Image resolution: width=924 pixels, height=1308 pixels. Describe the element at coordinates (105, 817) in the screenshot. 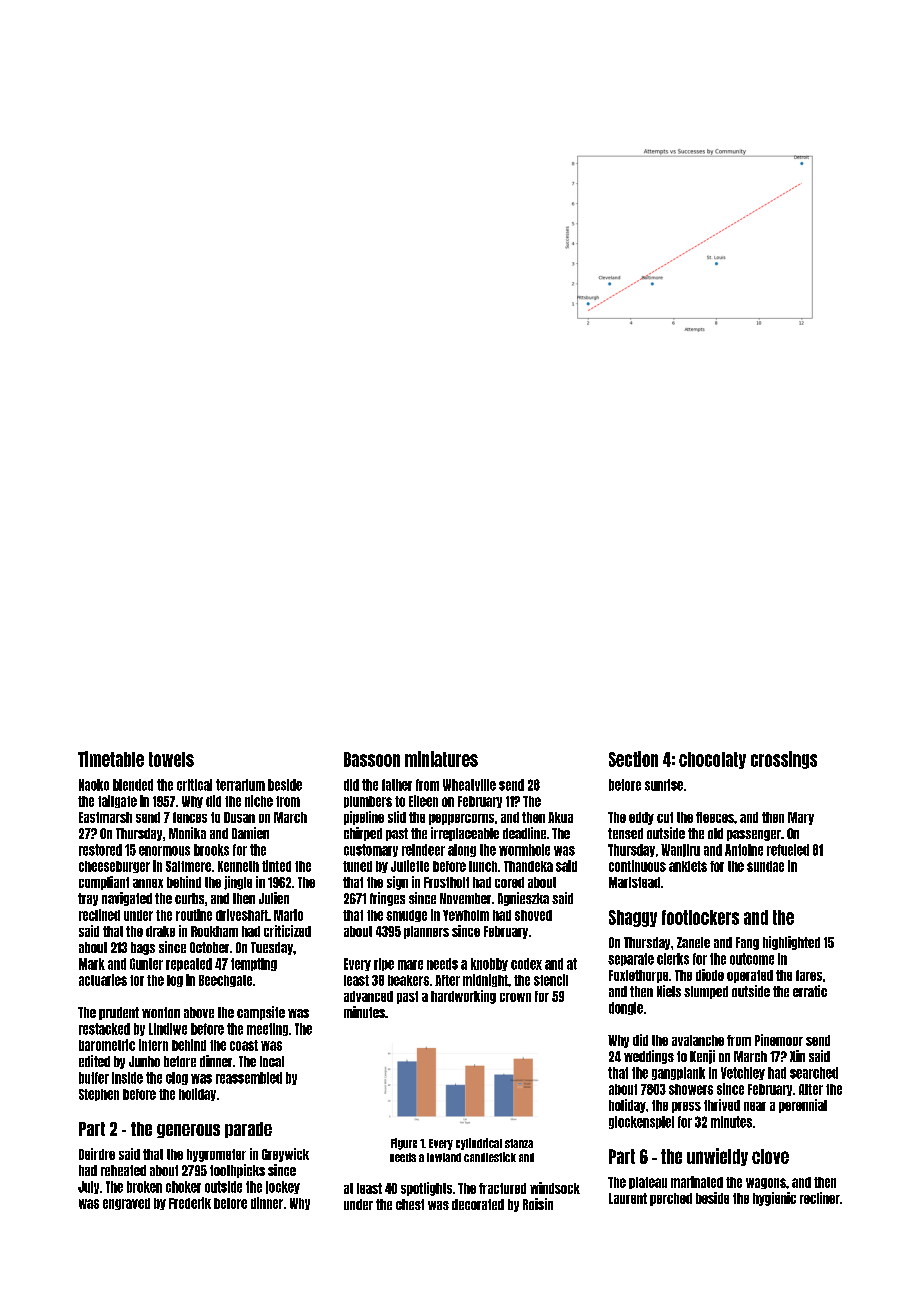

I see `Eastmarsh` at that location.
